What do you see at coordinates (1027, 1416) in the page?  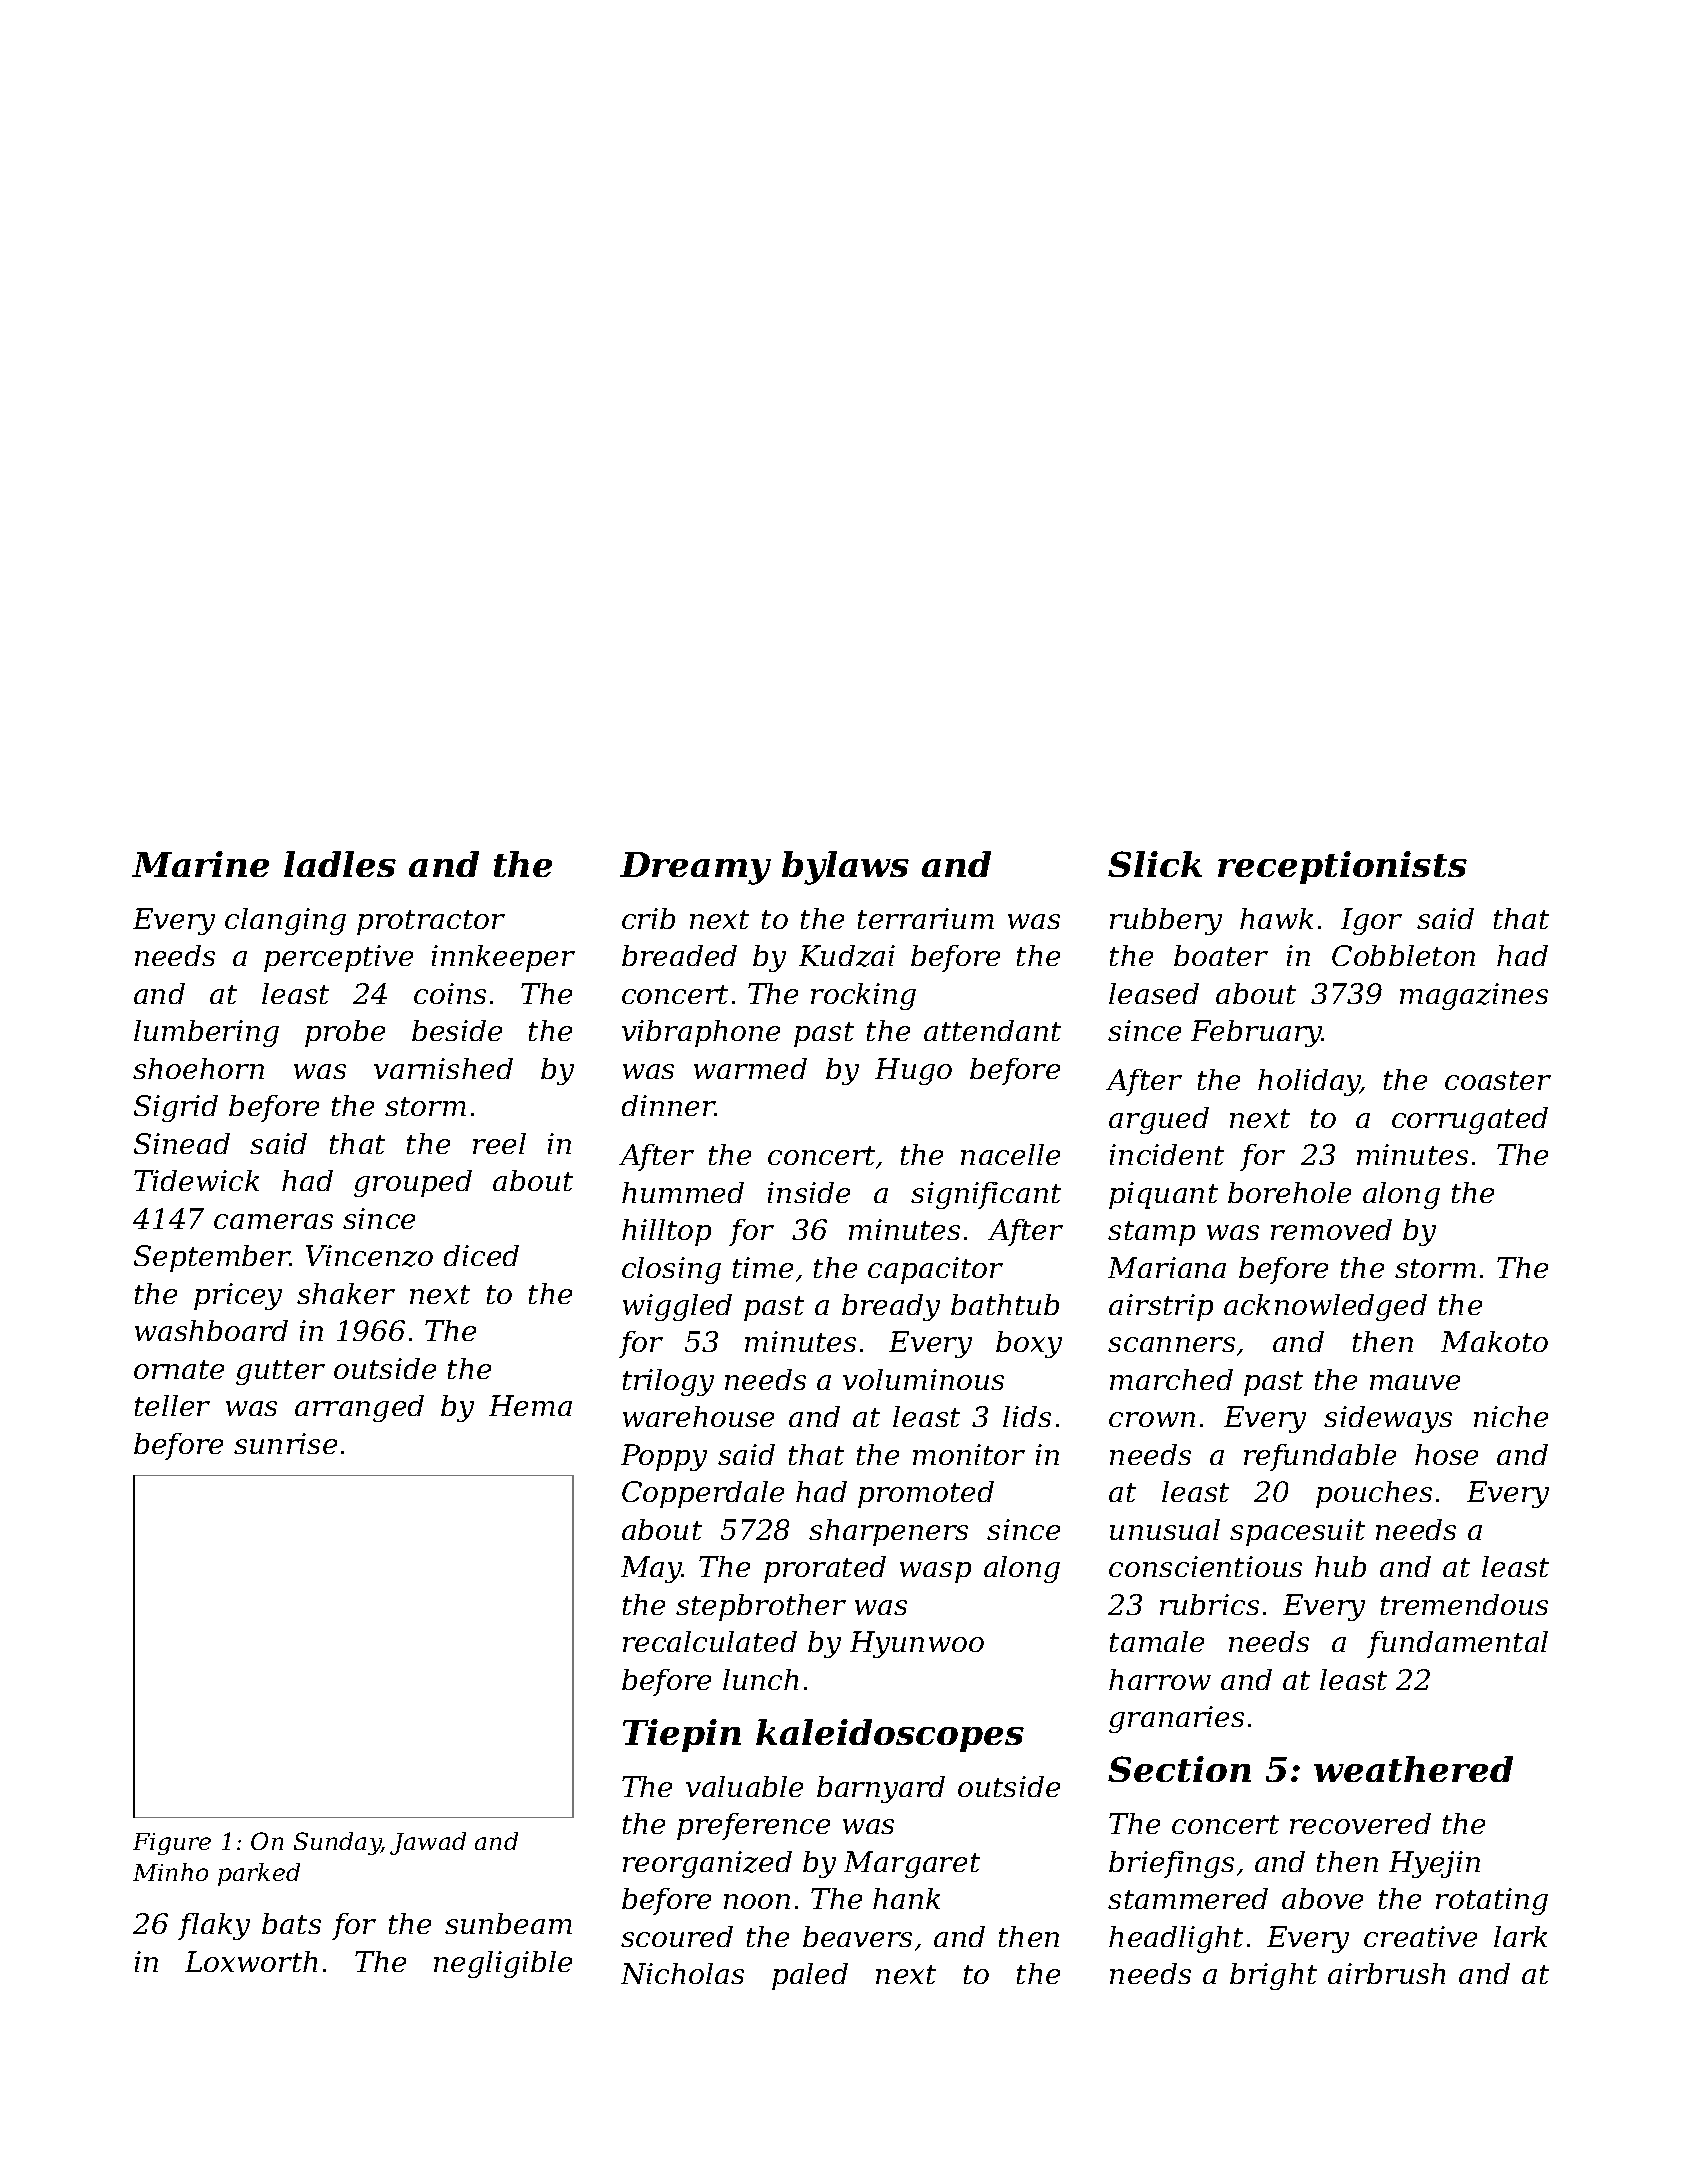 I see `lids` at bounding box center [1027, 1416].
